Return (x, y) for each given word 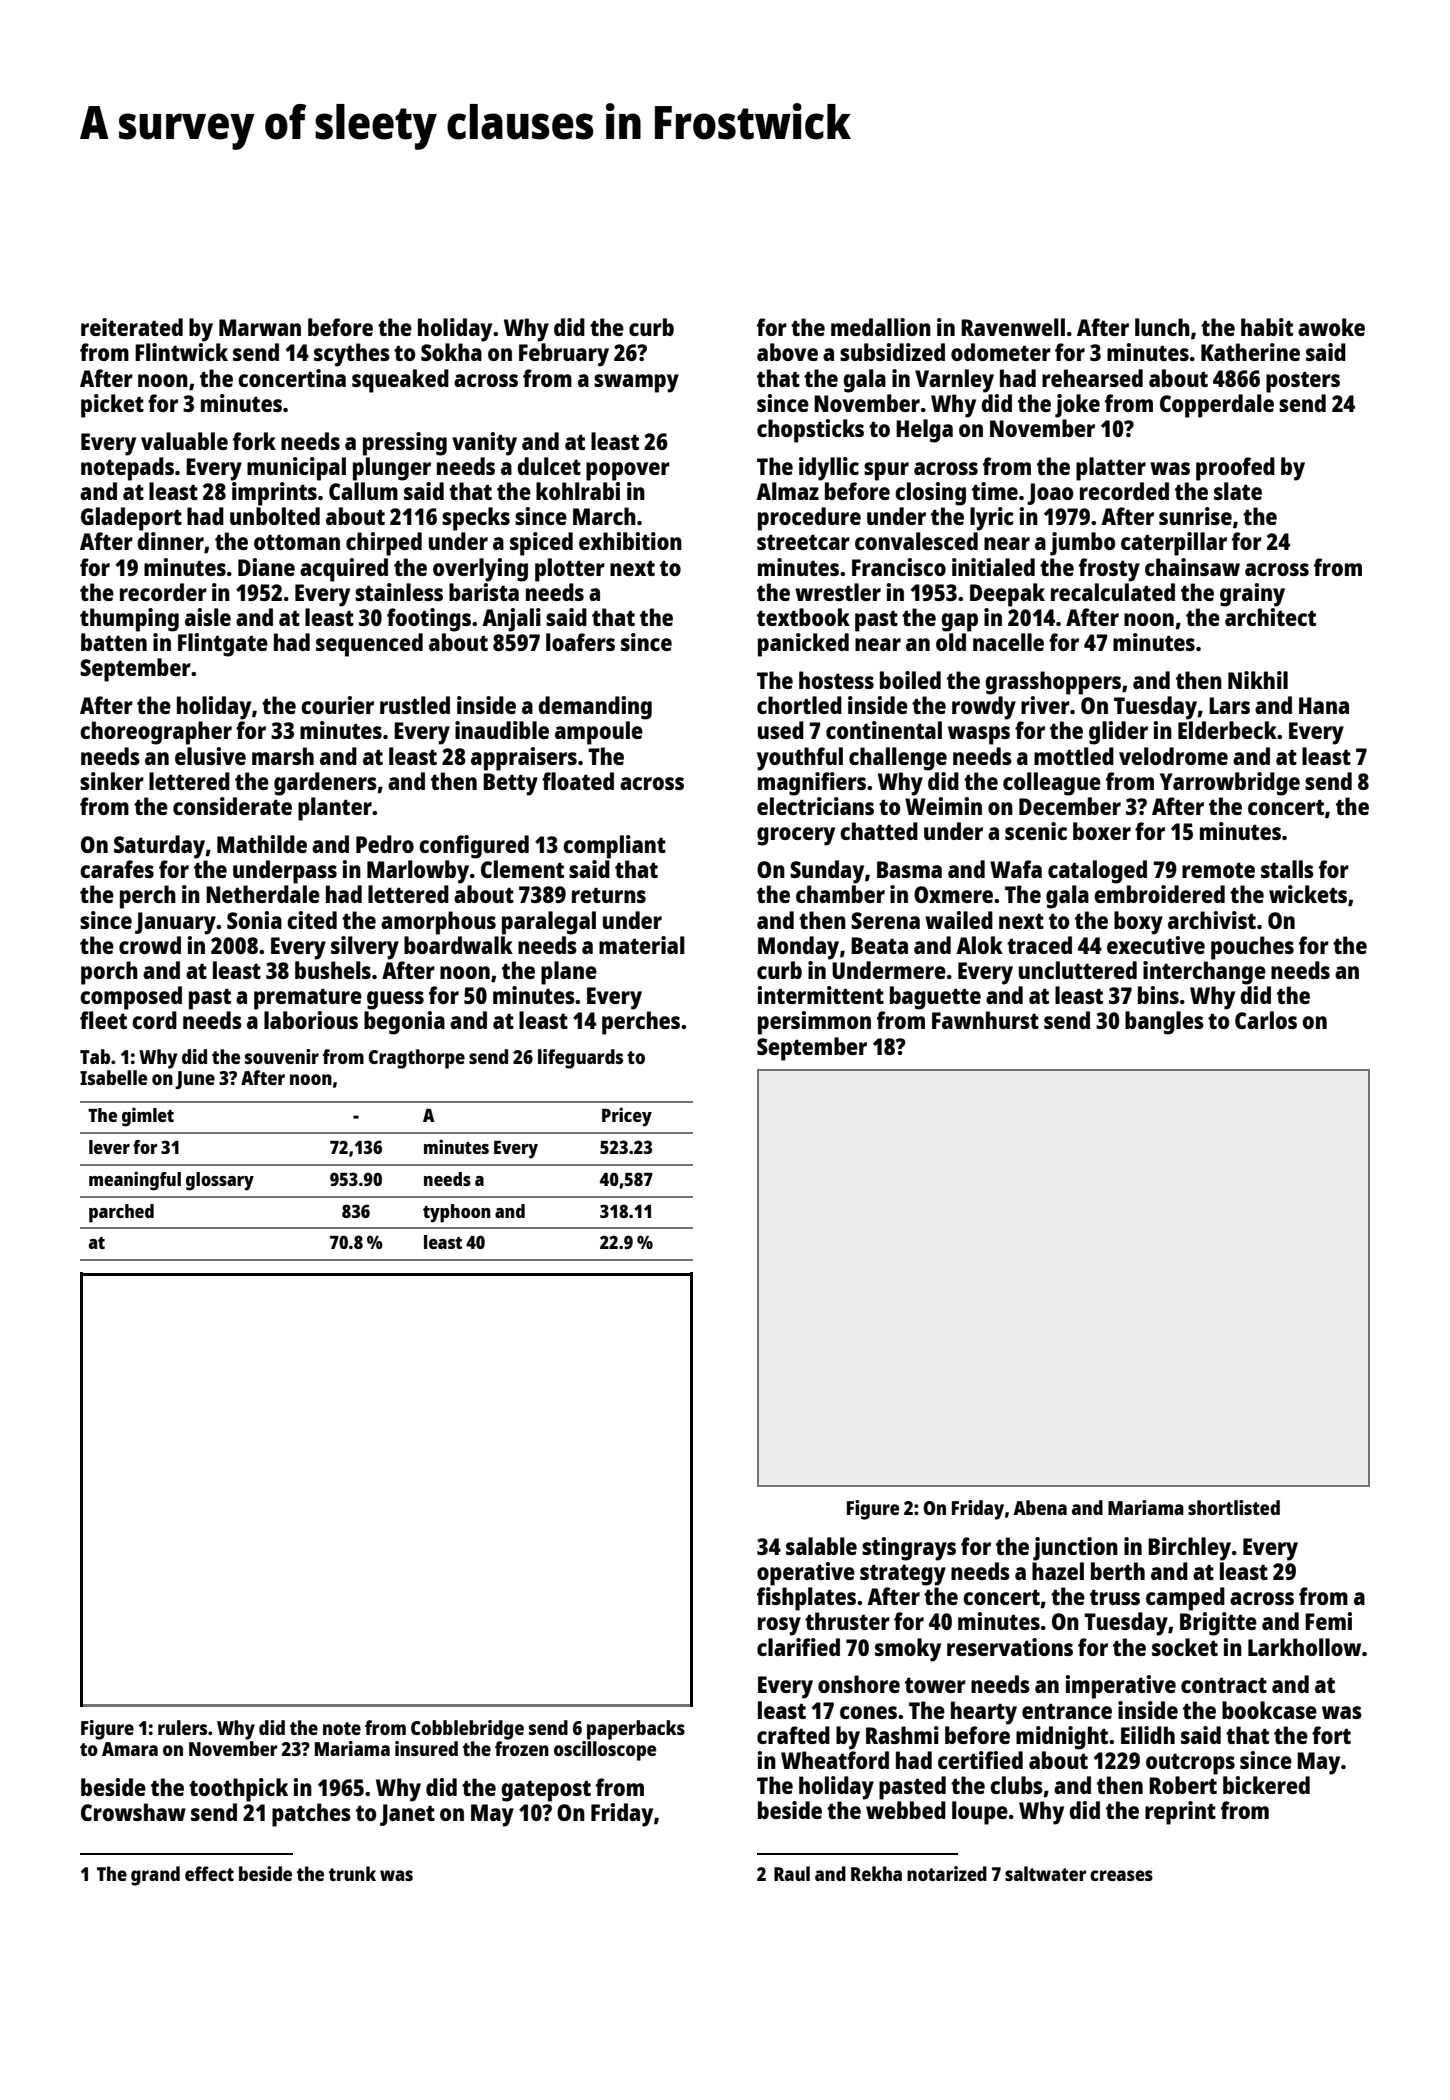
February (564, 355)
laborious (311, 1020)
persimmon (814, 1023)
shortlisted (1234, 1507)
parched (121, 1213)
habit (1267, 327)
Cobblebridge (467, 1730)
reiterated (132, 327)
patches (311, 1815)
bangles (1164, 1023)
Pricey (627, 1117)
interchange (1204, 973)
